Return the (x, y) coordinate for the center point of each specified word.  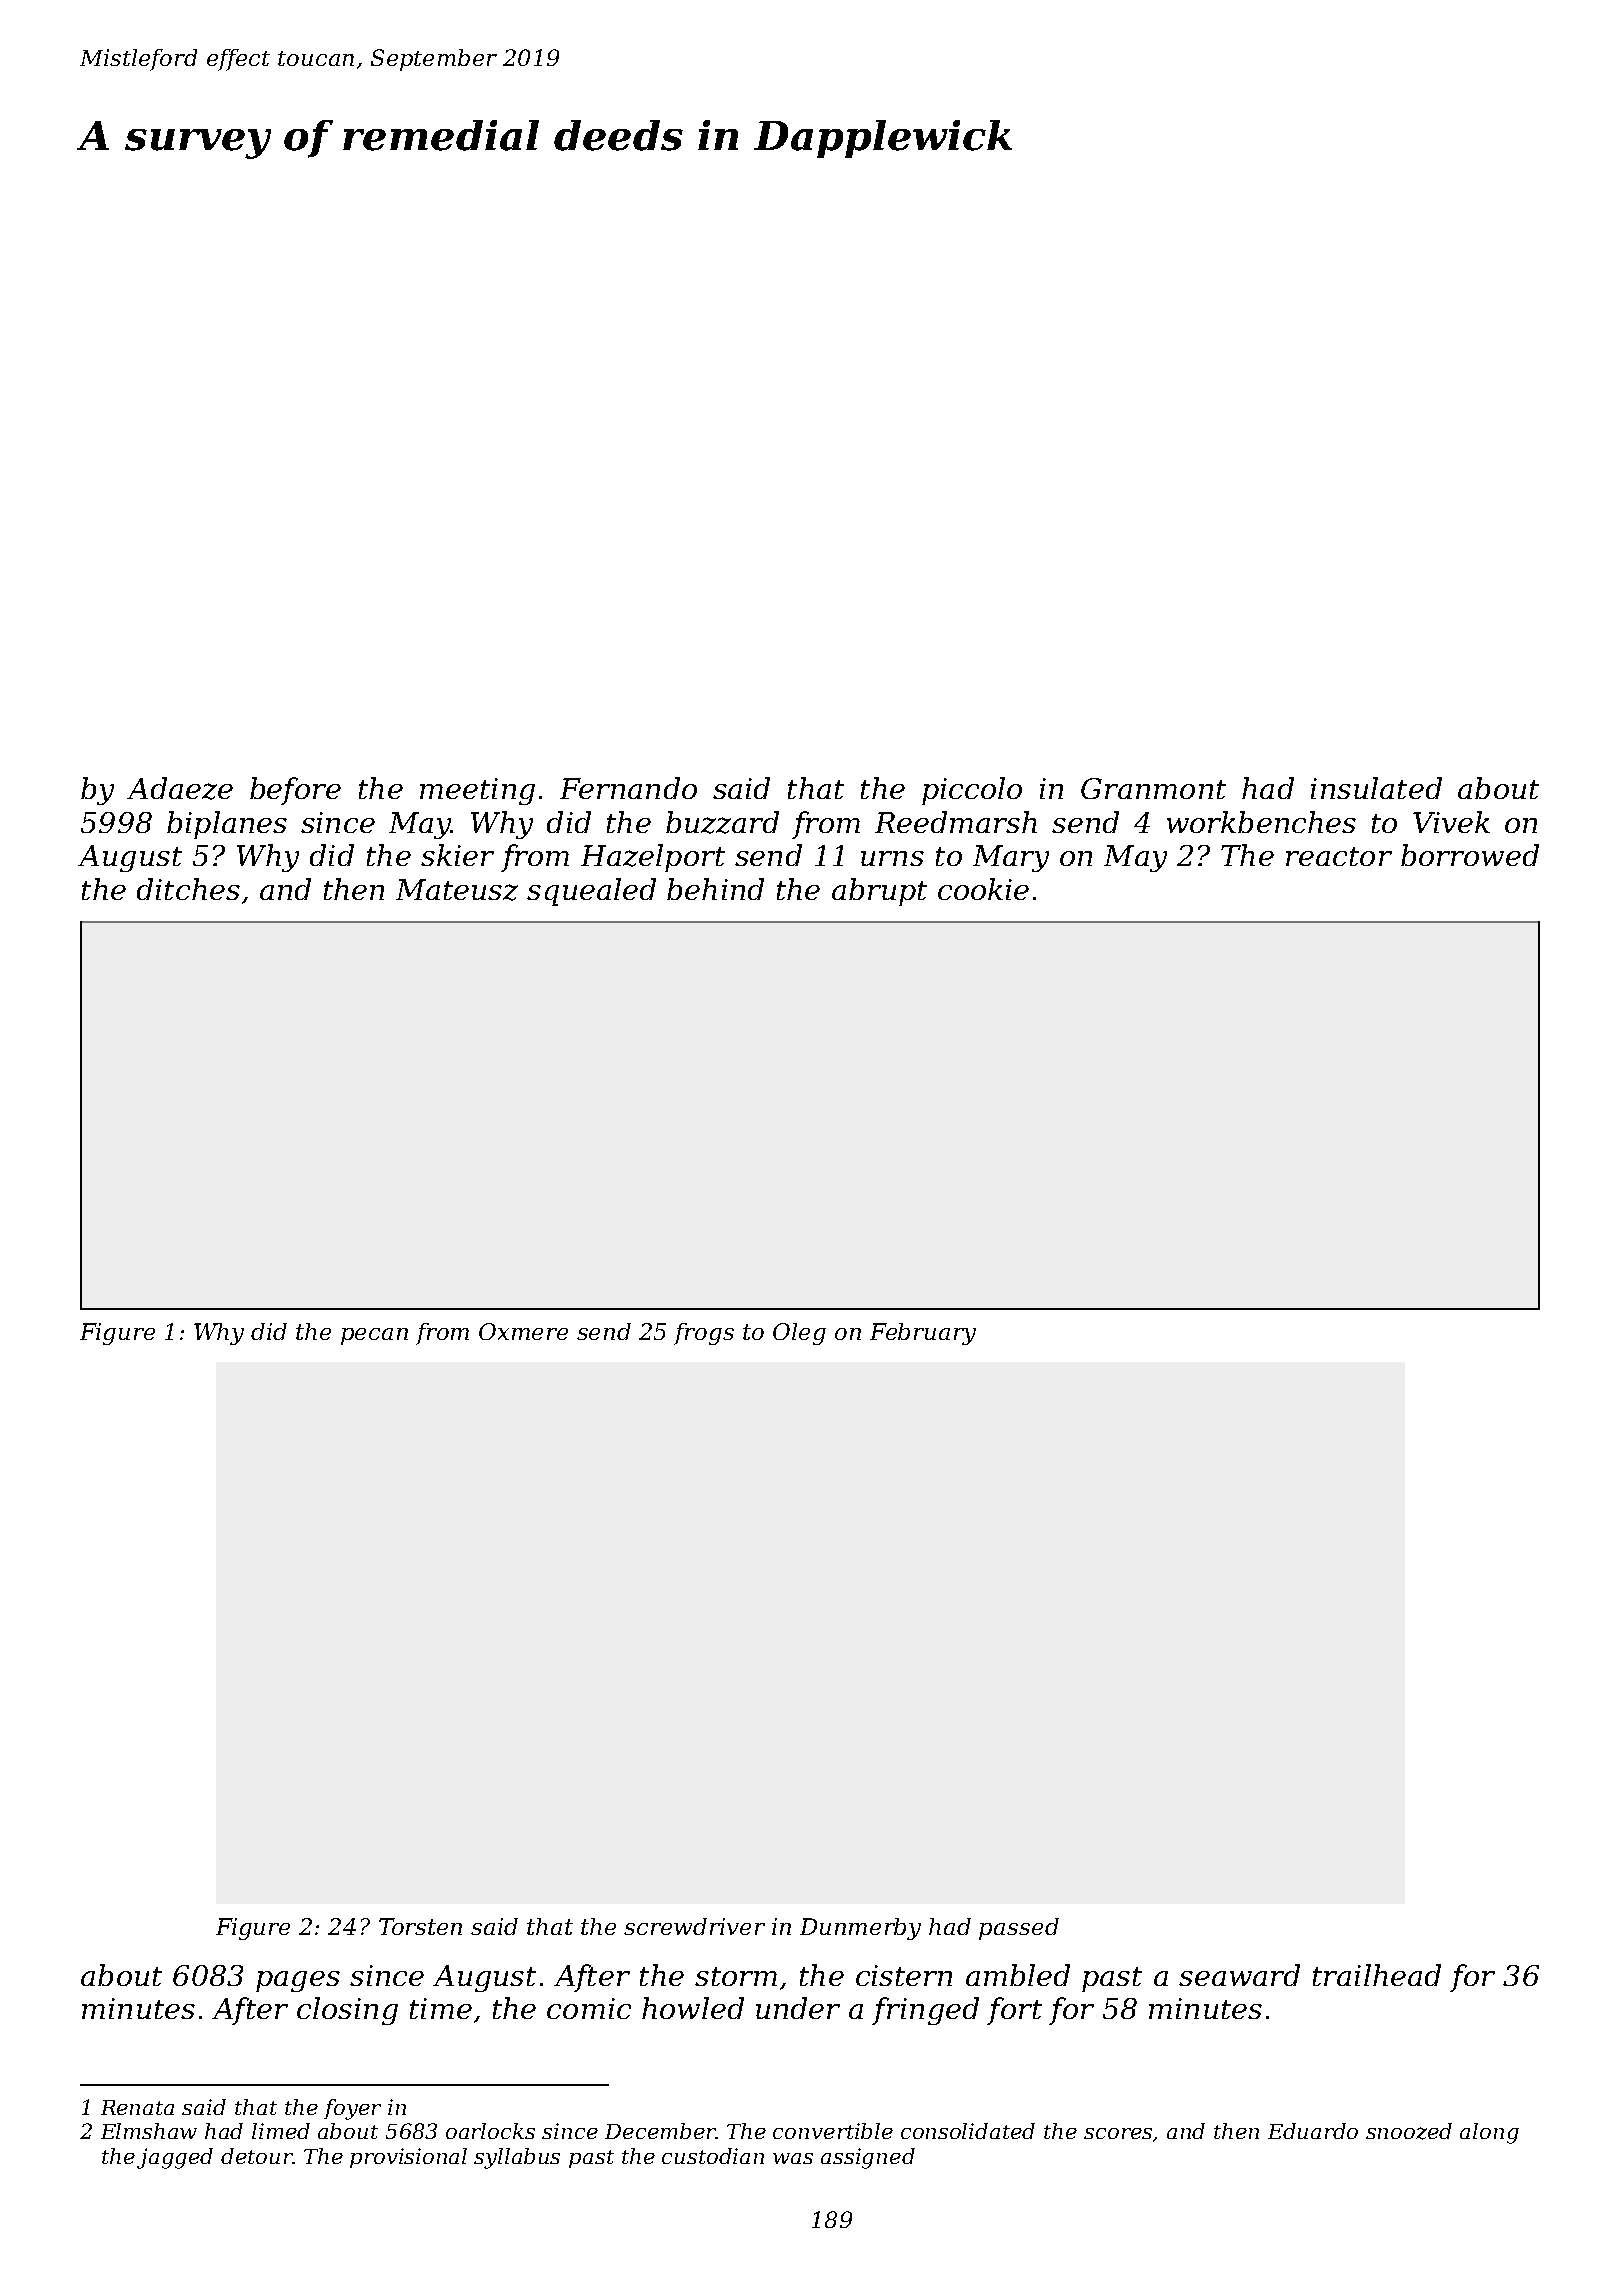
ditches (188, 889)
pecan (374, 1336)
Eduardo (1313, 2131)
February (923, 1334)
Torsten (420, 1926)
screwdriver (694, 1926)
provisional (408, 2158)
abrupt (879, 892)
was (793, 2158)
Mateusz (457, 890)
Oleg (799, 1334)
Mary (1011, 858)
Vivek (1451, 822)
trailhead (1377, 1975)
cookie (983, 889)
